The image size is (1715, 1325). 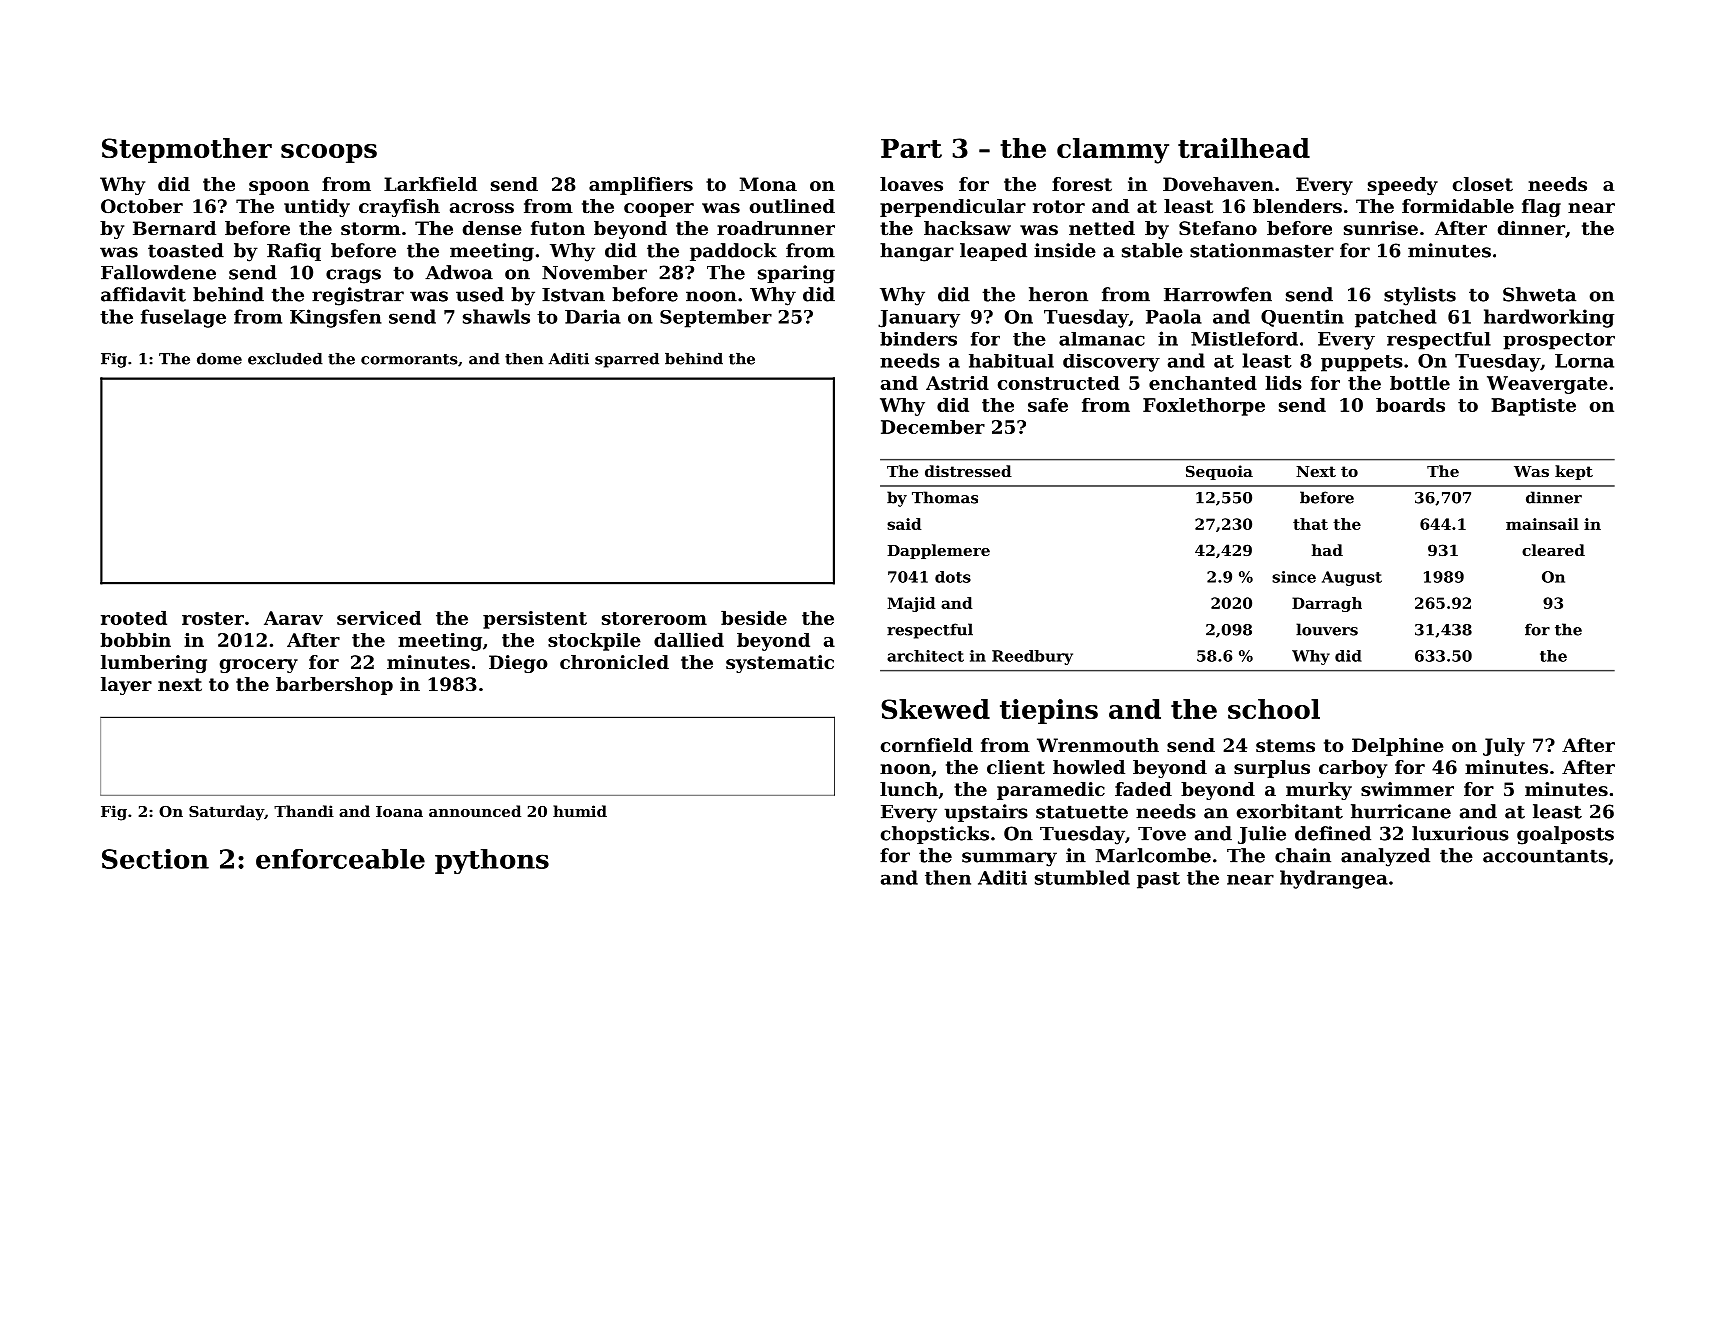 What do you see at coordinates (614, 662) in the screenshot?
I see `chronicled` at bounding box center [614, 662].
